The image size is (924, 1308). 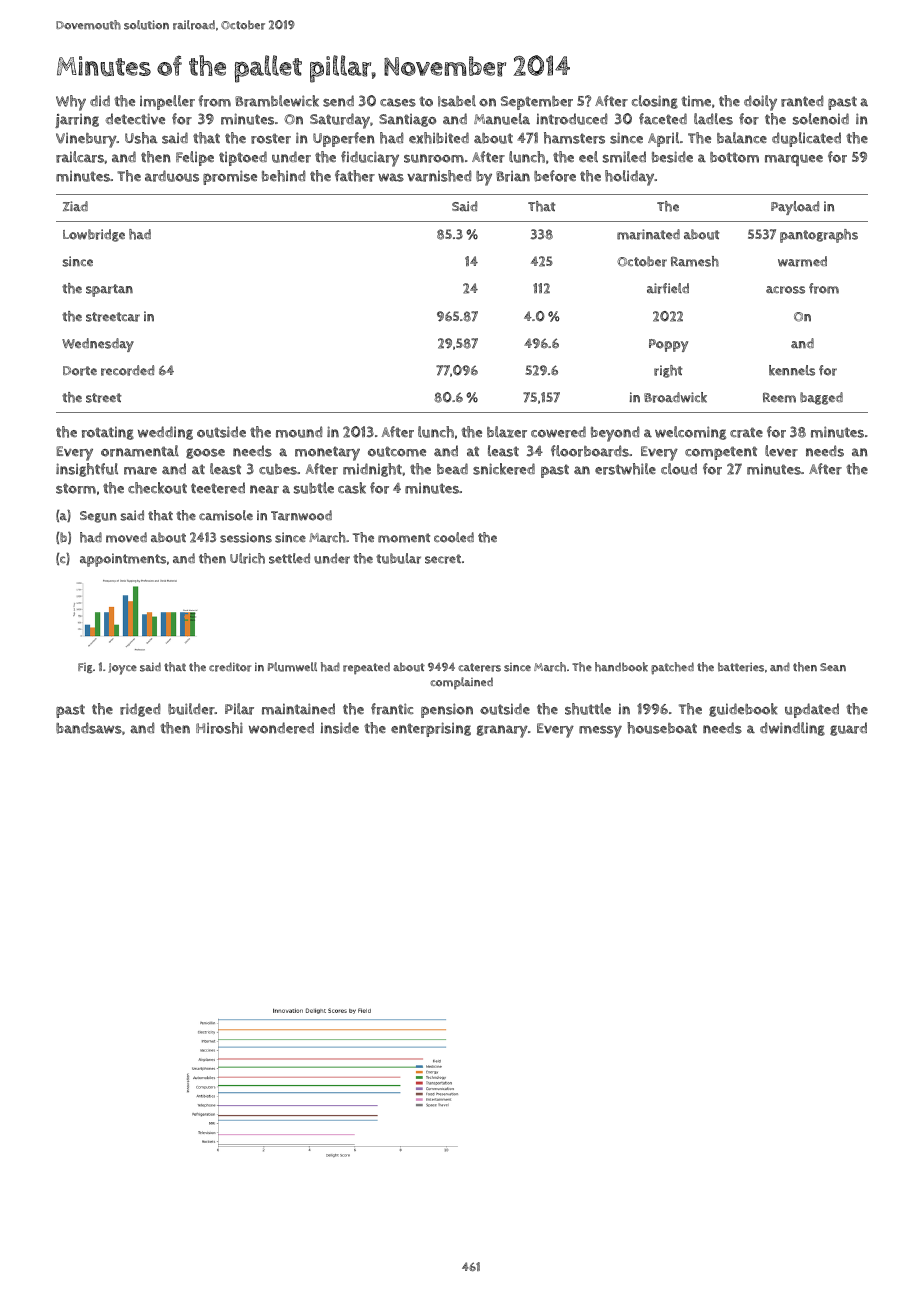 What do you see at coordinates (507, 432) in the page?
I see `blazer` at bounding box center [507, 432].
